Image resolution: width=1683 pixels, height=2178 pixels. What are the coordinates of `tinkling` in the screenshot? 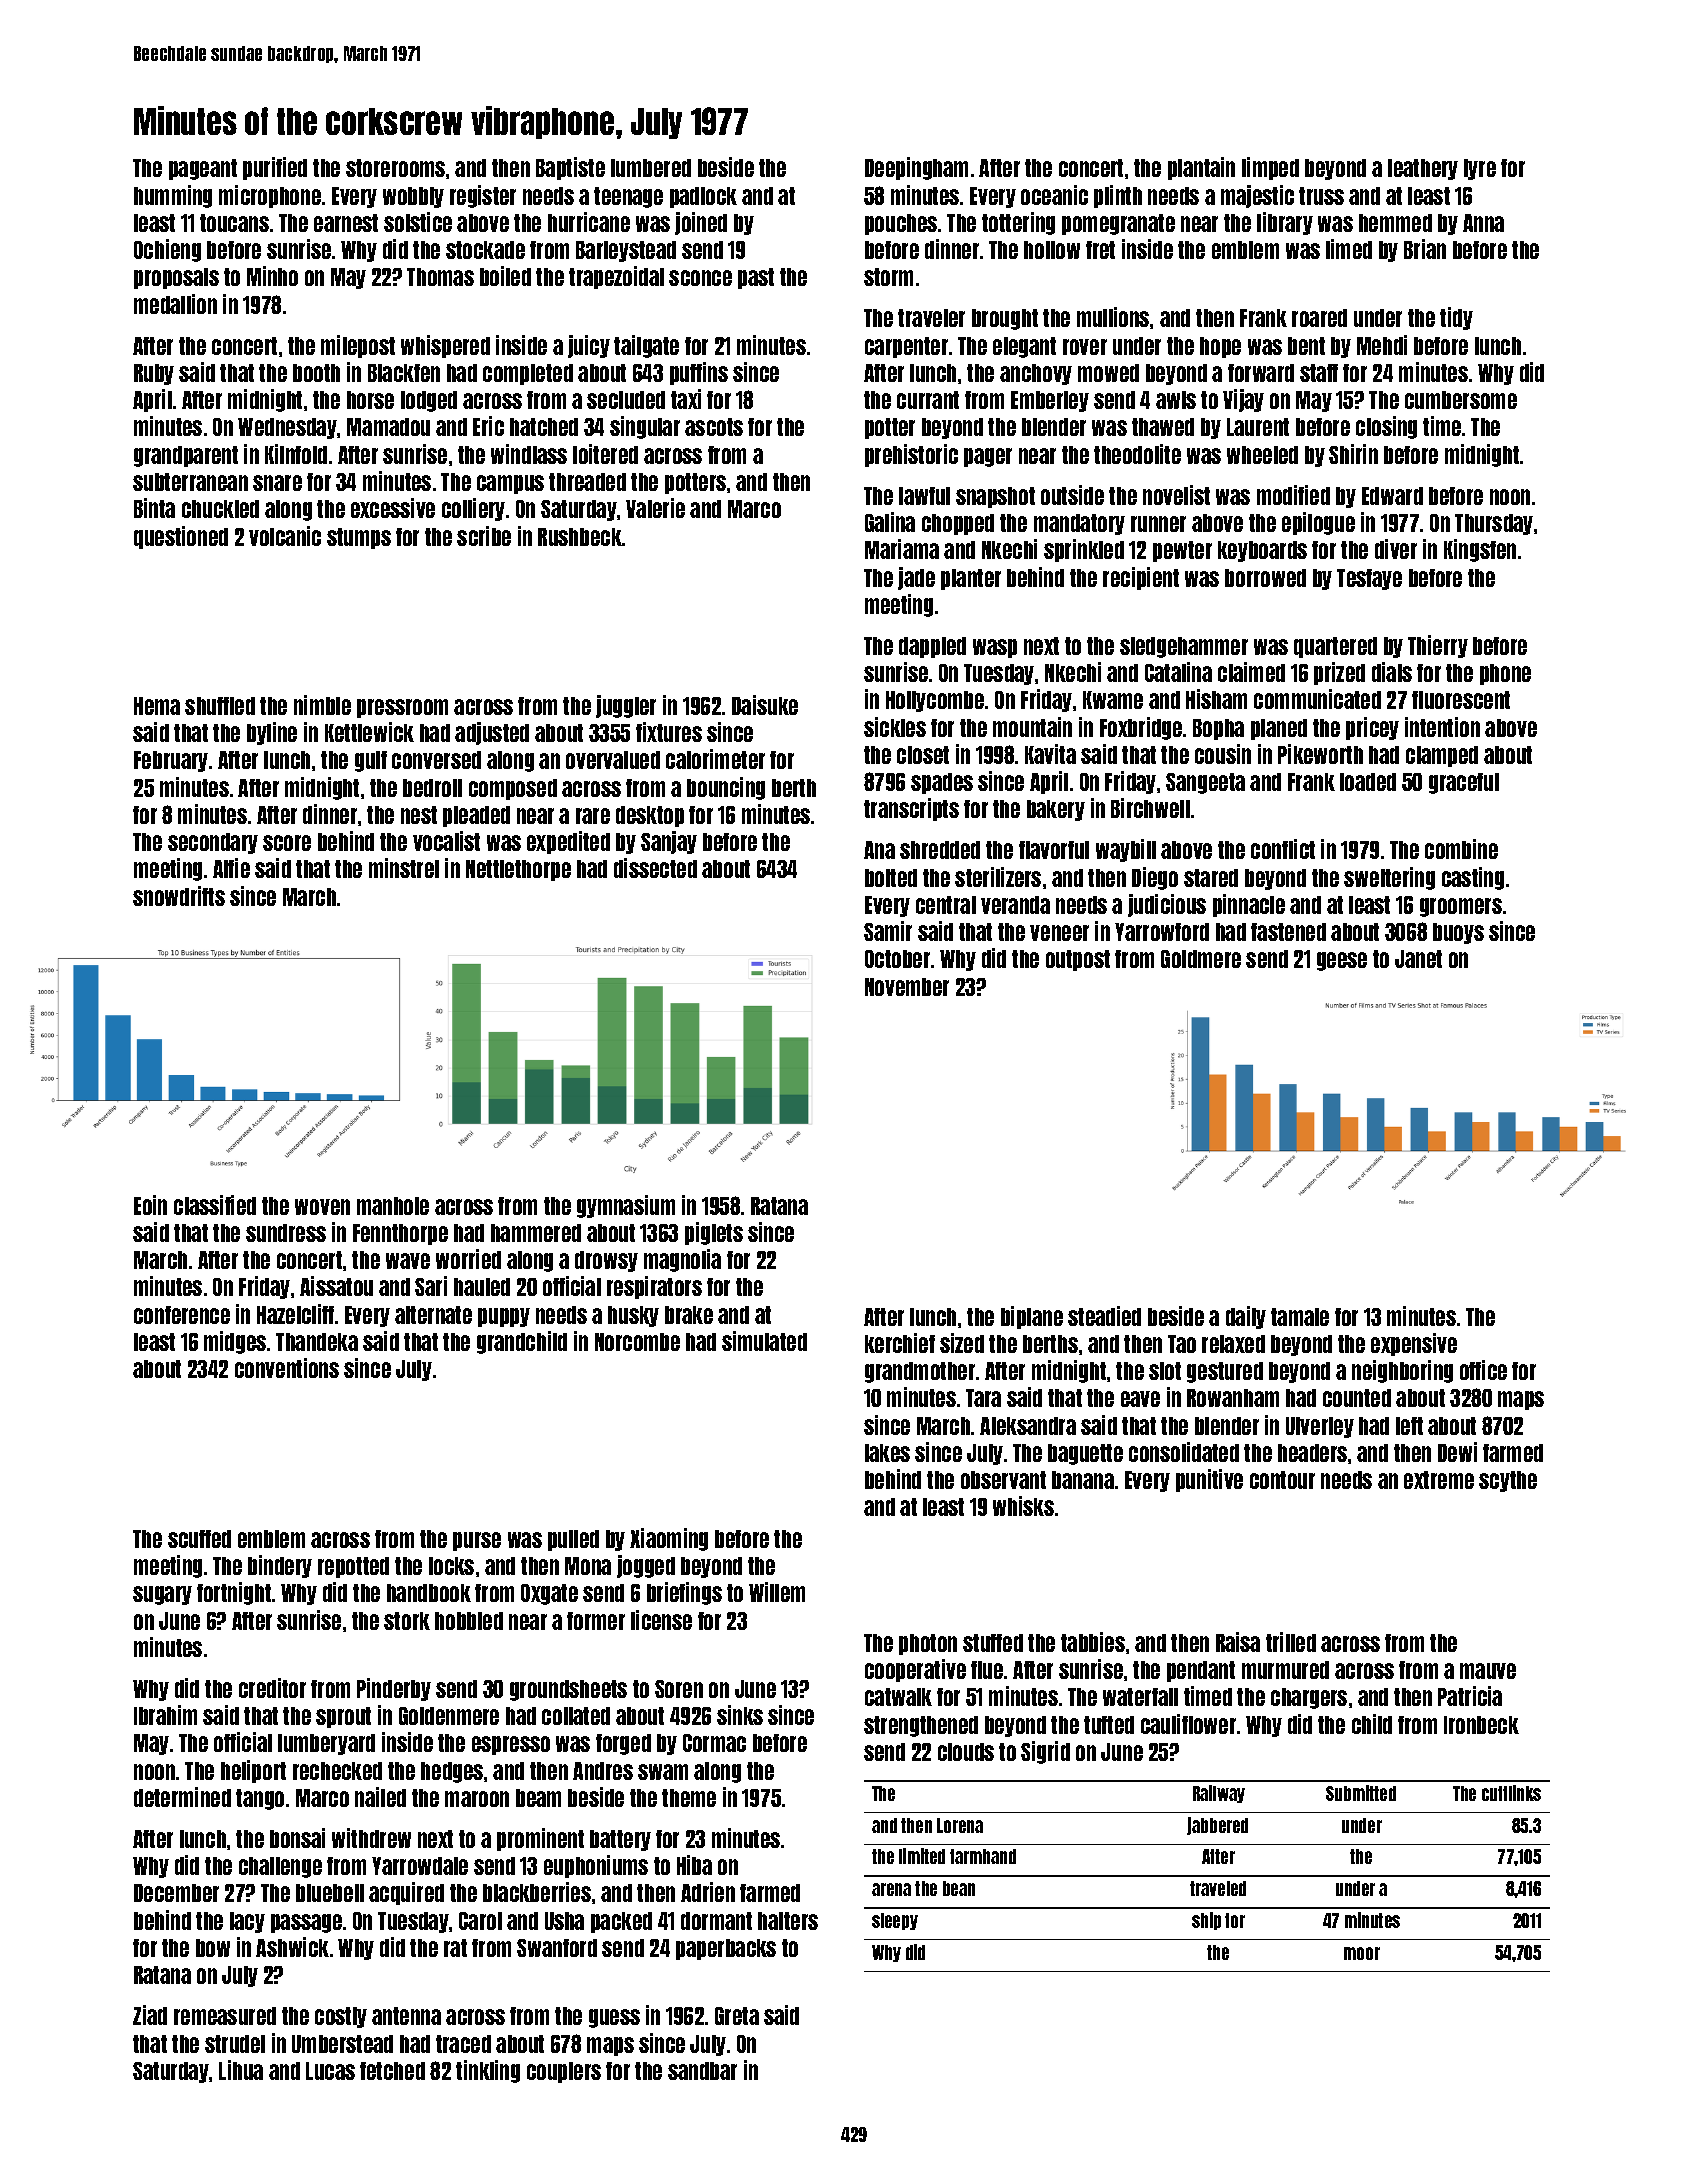 It's located at (488, 2071).
